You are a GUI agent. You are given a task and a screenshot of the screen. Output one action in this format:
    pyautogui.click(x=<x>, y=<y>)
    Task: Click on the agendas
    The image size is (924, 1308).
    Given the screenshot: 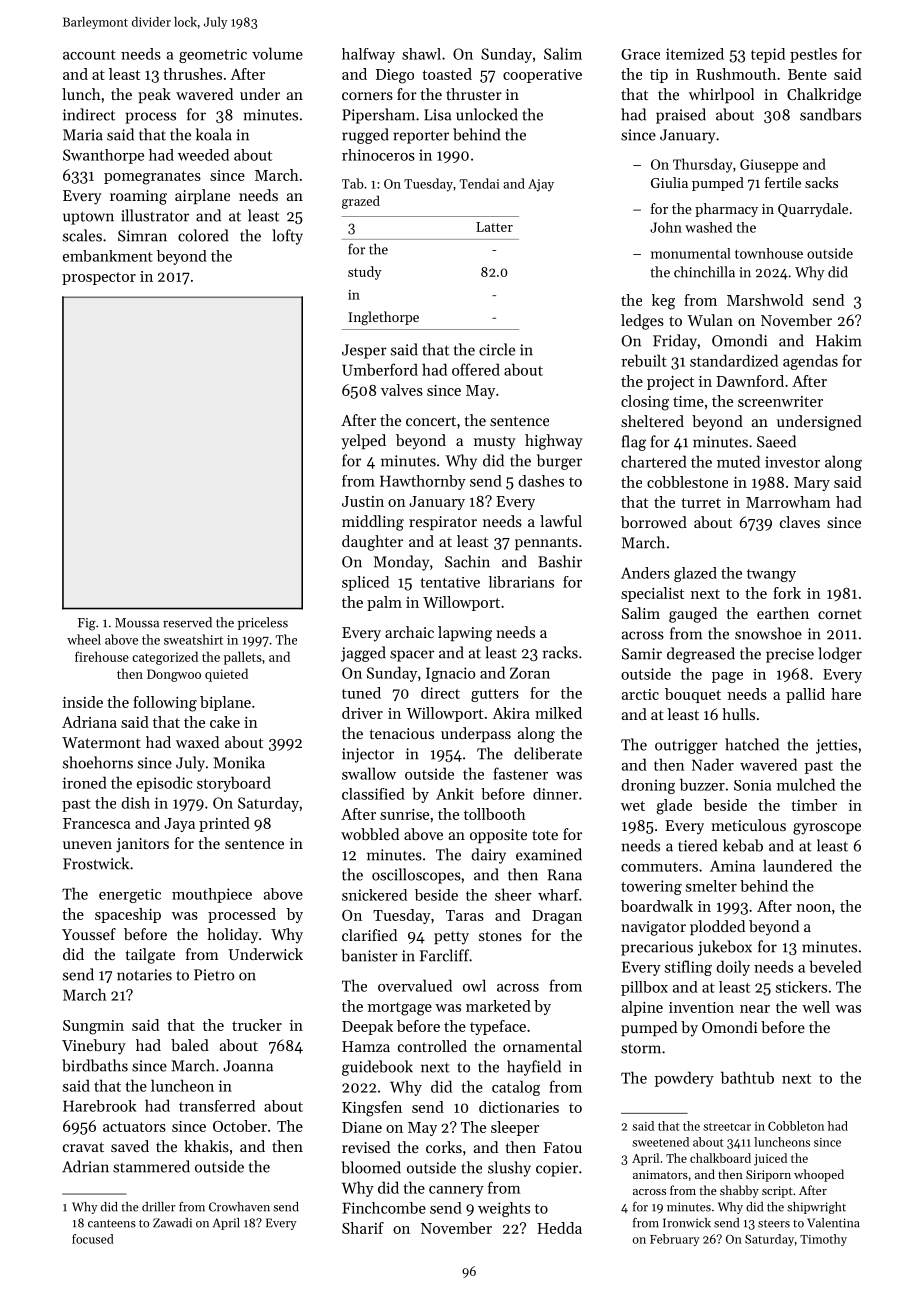 What is the action you would take?
    pyautogui.click(x=810, y=362)
